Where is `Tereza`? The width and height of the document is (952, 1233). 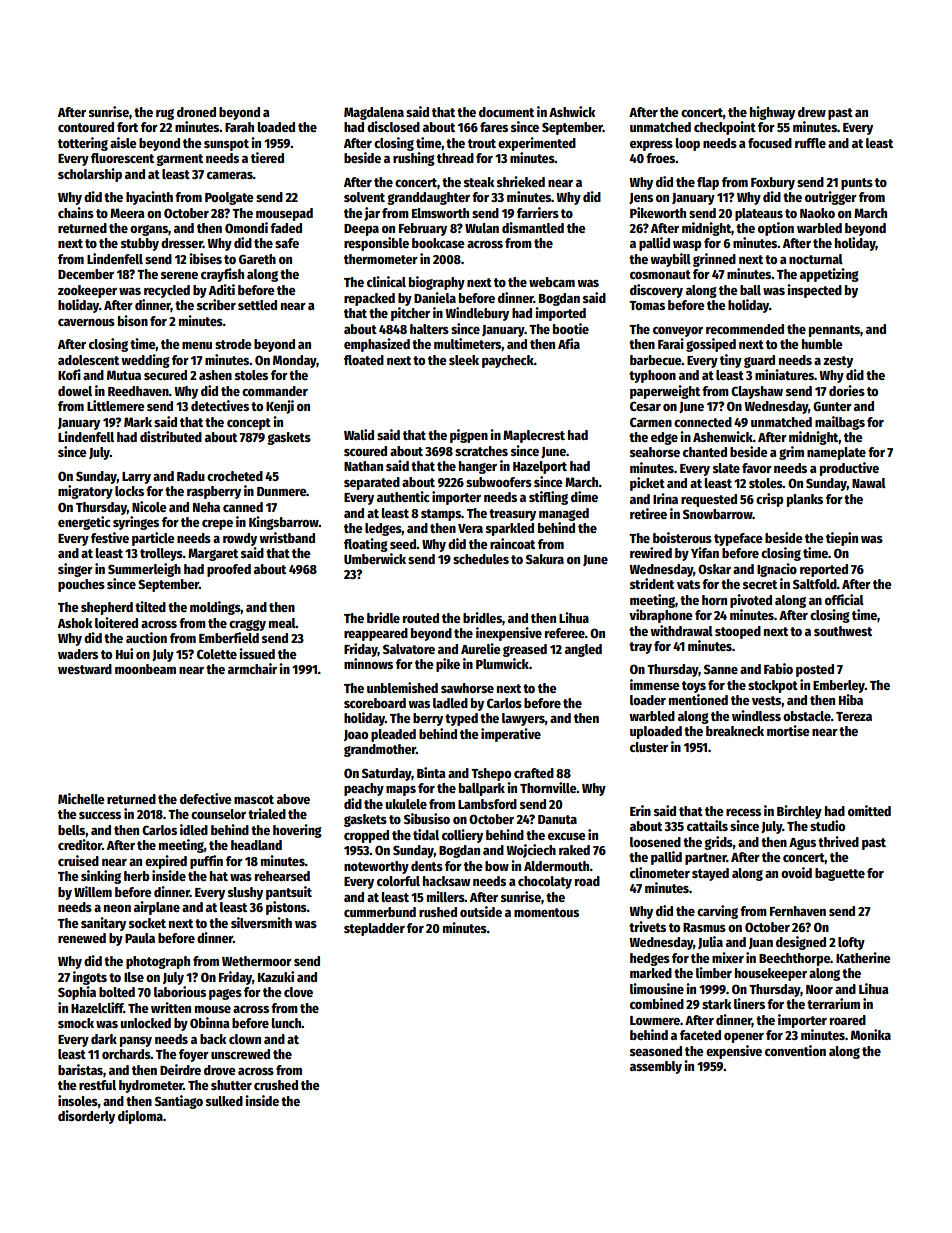
Tereza is located at coordinates (854, 716).
